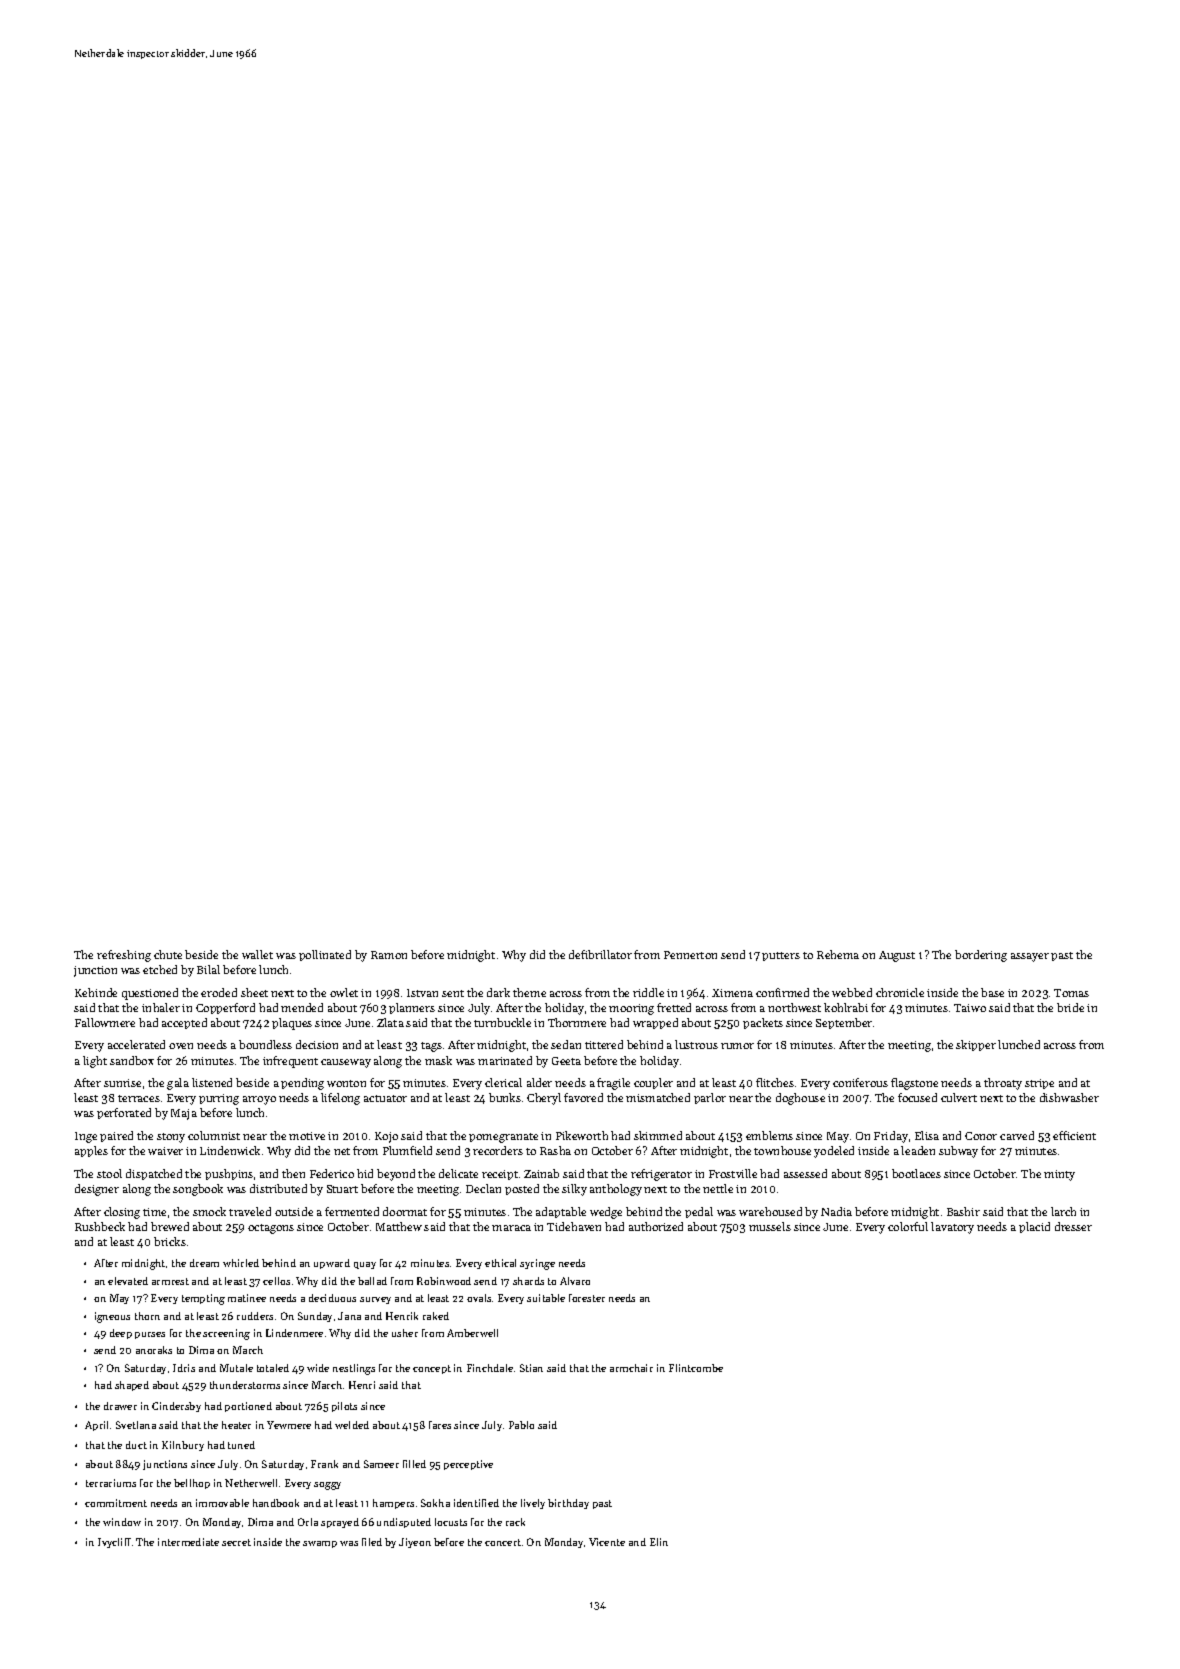  Describe the element at coordinates (914, 1084) in the image. I see `flagstone` at that location.
